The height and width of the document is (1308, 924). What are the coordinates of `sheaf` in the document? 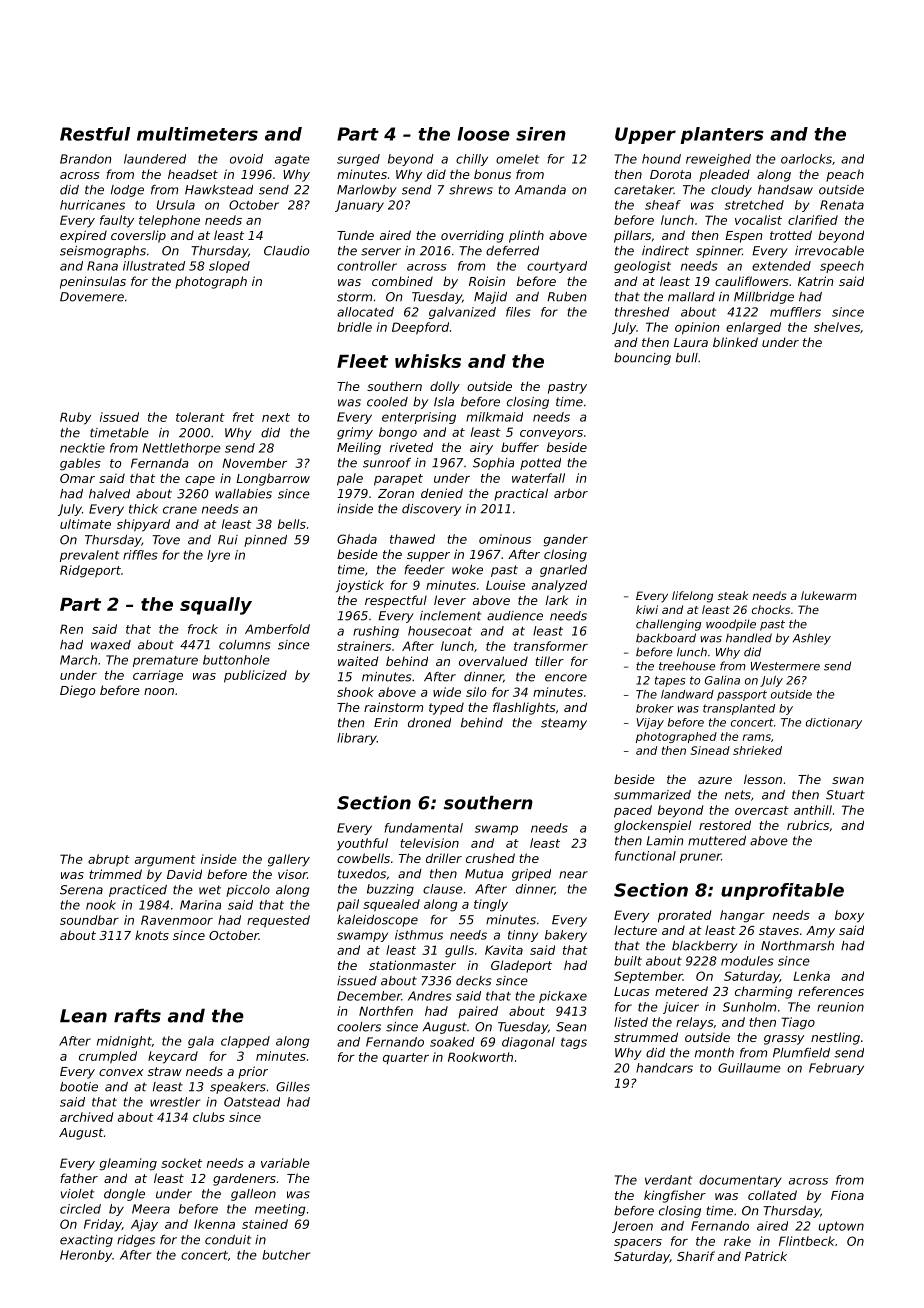 It's located at (663, 205).
